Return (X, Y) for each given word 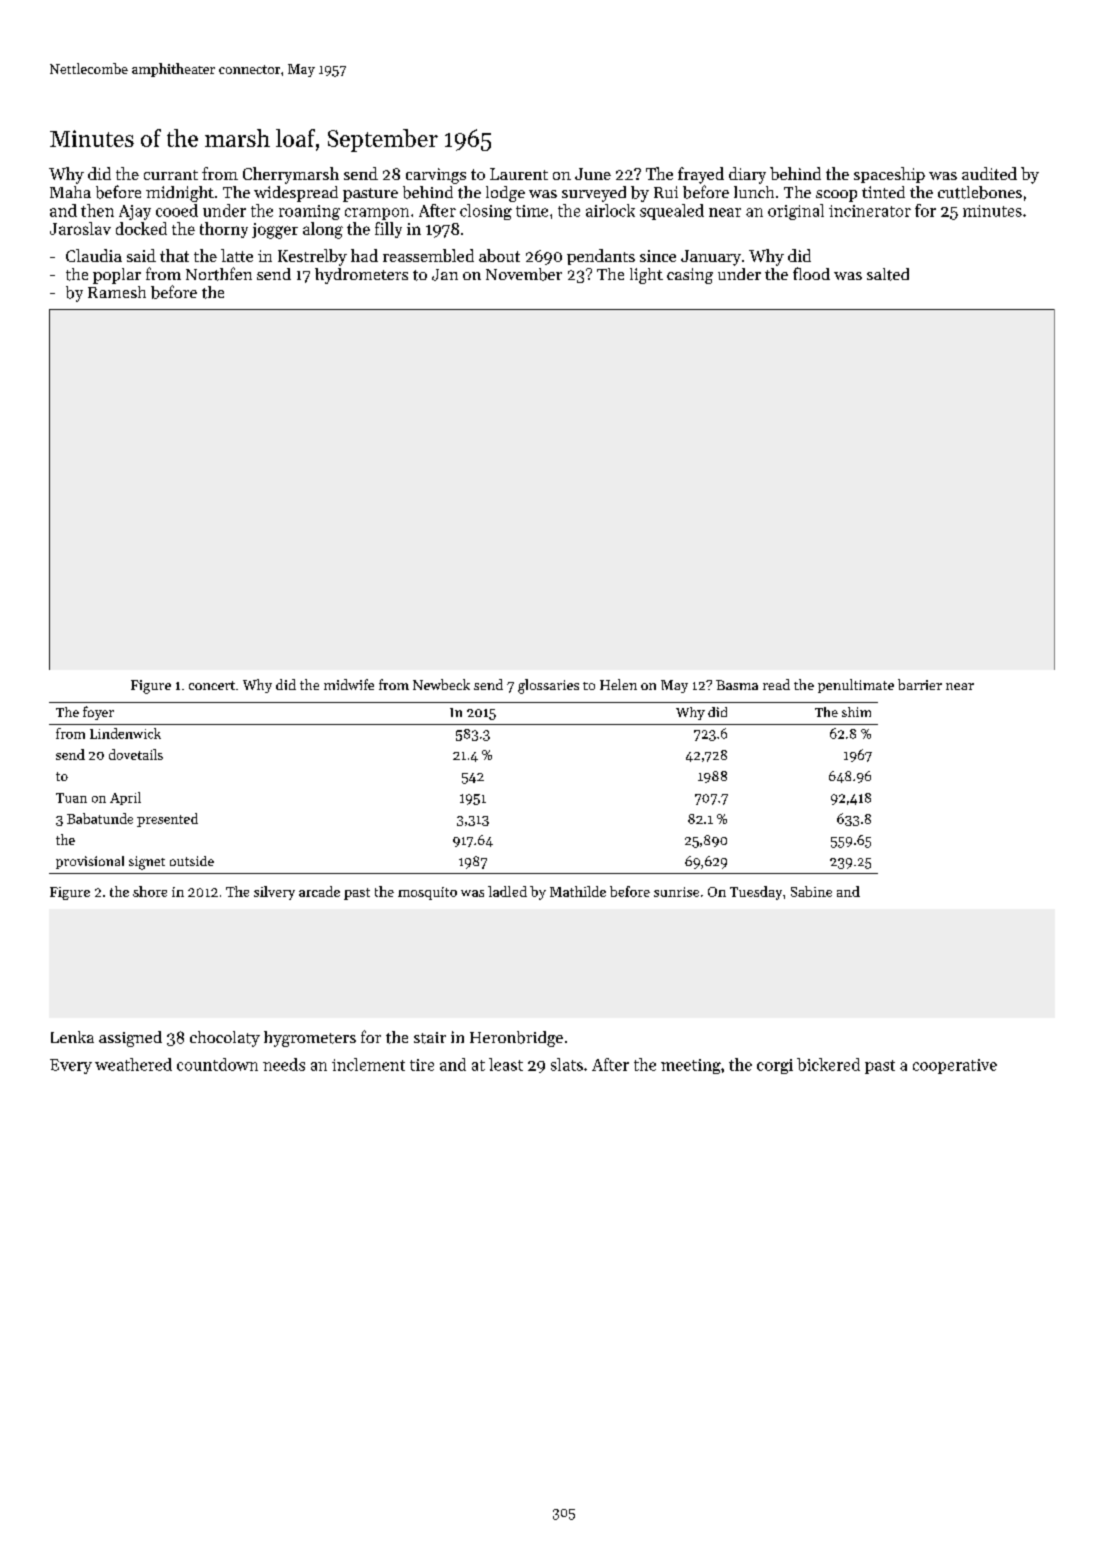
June (593, 174)
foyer (98, 713)
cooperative (955, 1066)
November (524, 274)
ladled (507, 891)
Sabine (811, 891)
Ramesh (117, 292)
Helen (618, 684)
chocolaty (225, 1039)
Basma (737, 685)
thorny (224, 230)
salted (888, 274)
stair (430, 1038)
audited (989, 173)
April (125, 798)
